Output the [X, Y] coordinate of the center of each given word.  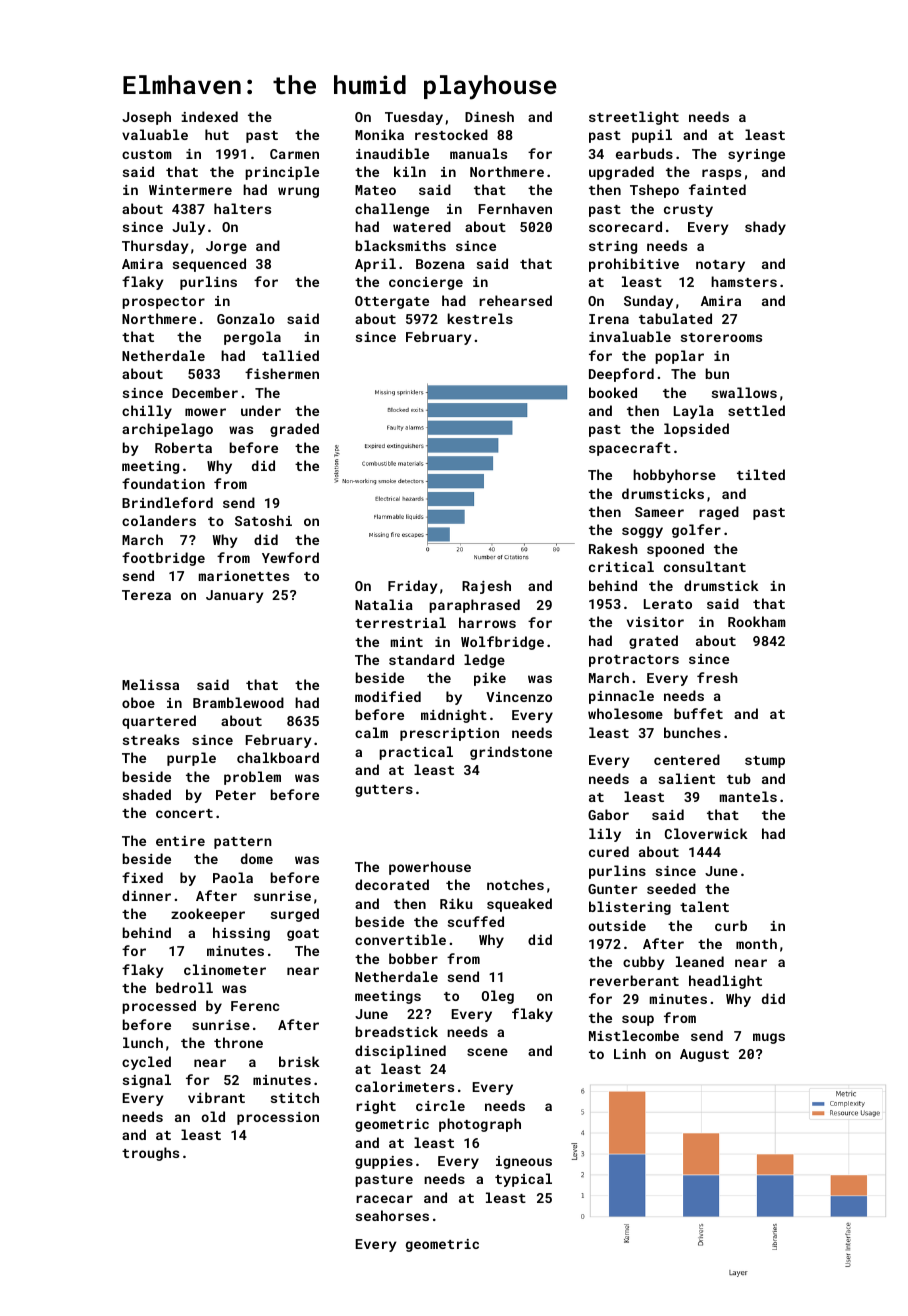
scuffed [476, 921]
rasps [721, 174]
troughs [150, 1154]
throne [238, 1042]
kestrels [480, 318]
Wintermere [190, 190]
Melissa [150, 684]
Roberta [183, 447]
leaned [700, 961]
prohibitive [634, 265]
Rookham [757, 621]
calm [371, 732]
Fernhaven [515, 208]
